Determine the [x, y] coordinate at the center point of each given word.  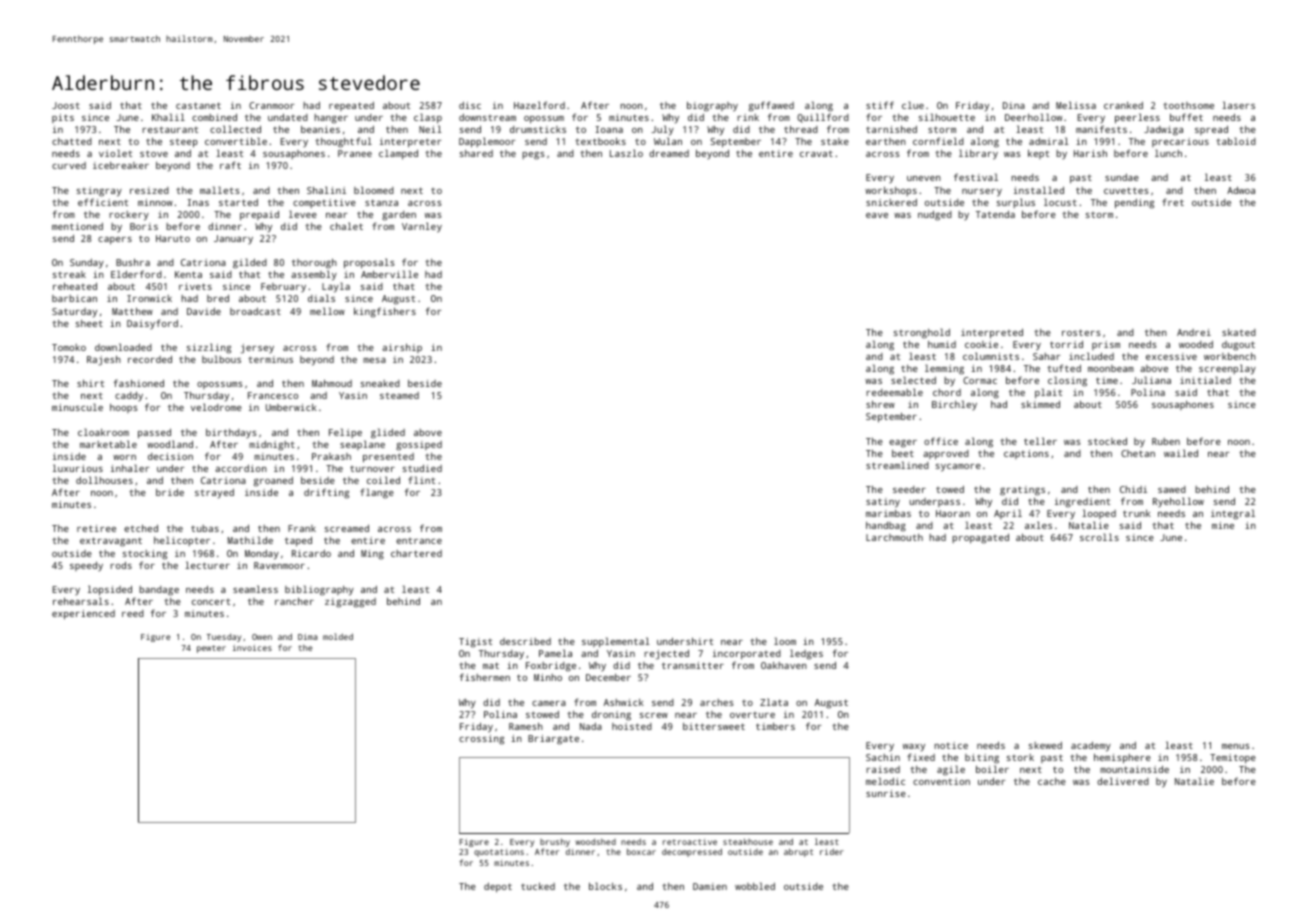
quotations [499, 853]
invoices [252, 648]
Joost [66, 105]
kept [1038, 154]
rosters [1081, 332]
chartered [416, 553]
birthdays [231, 433]
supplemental [616, 642]
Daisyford [152, 324]
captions [1026, 454]
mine [1223, 525]
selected [913, 380]
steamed [399, 395]
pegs [533, 156]
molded [338, 636]
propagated [980, 539]
